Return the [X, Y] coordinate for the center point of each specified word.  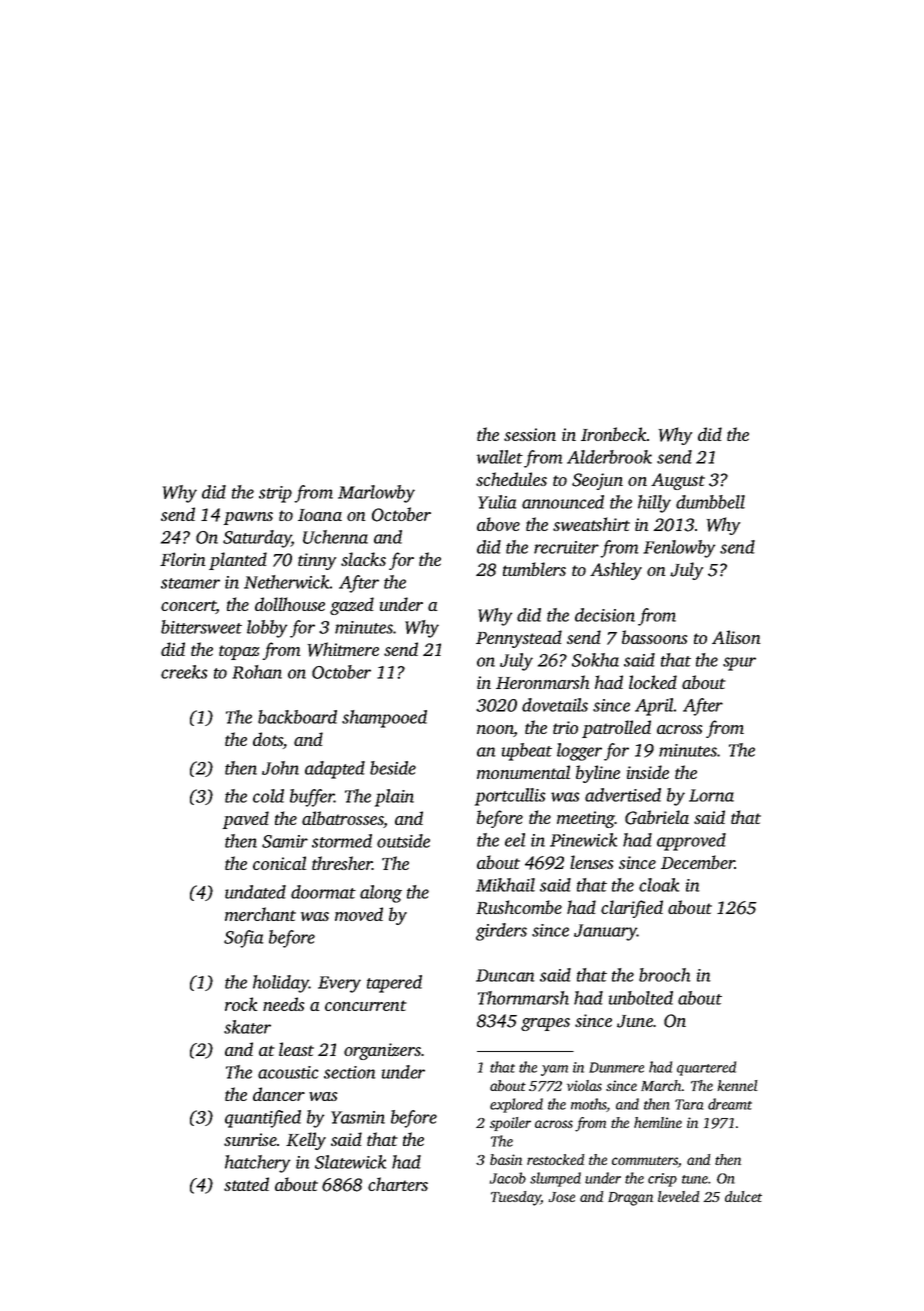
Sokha [595, 660]
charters [398, 1184]
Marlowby [376, 494]
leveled [678, 1196]
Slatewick [350, 1162]
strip [275, 494]
